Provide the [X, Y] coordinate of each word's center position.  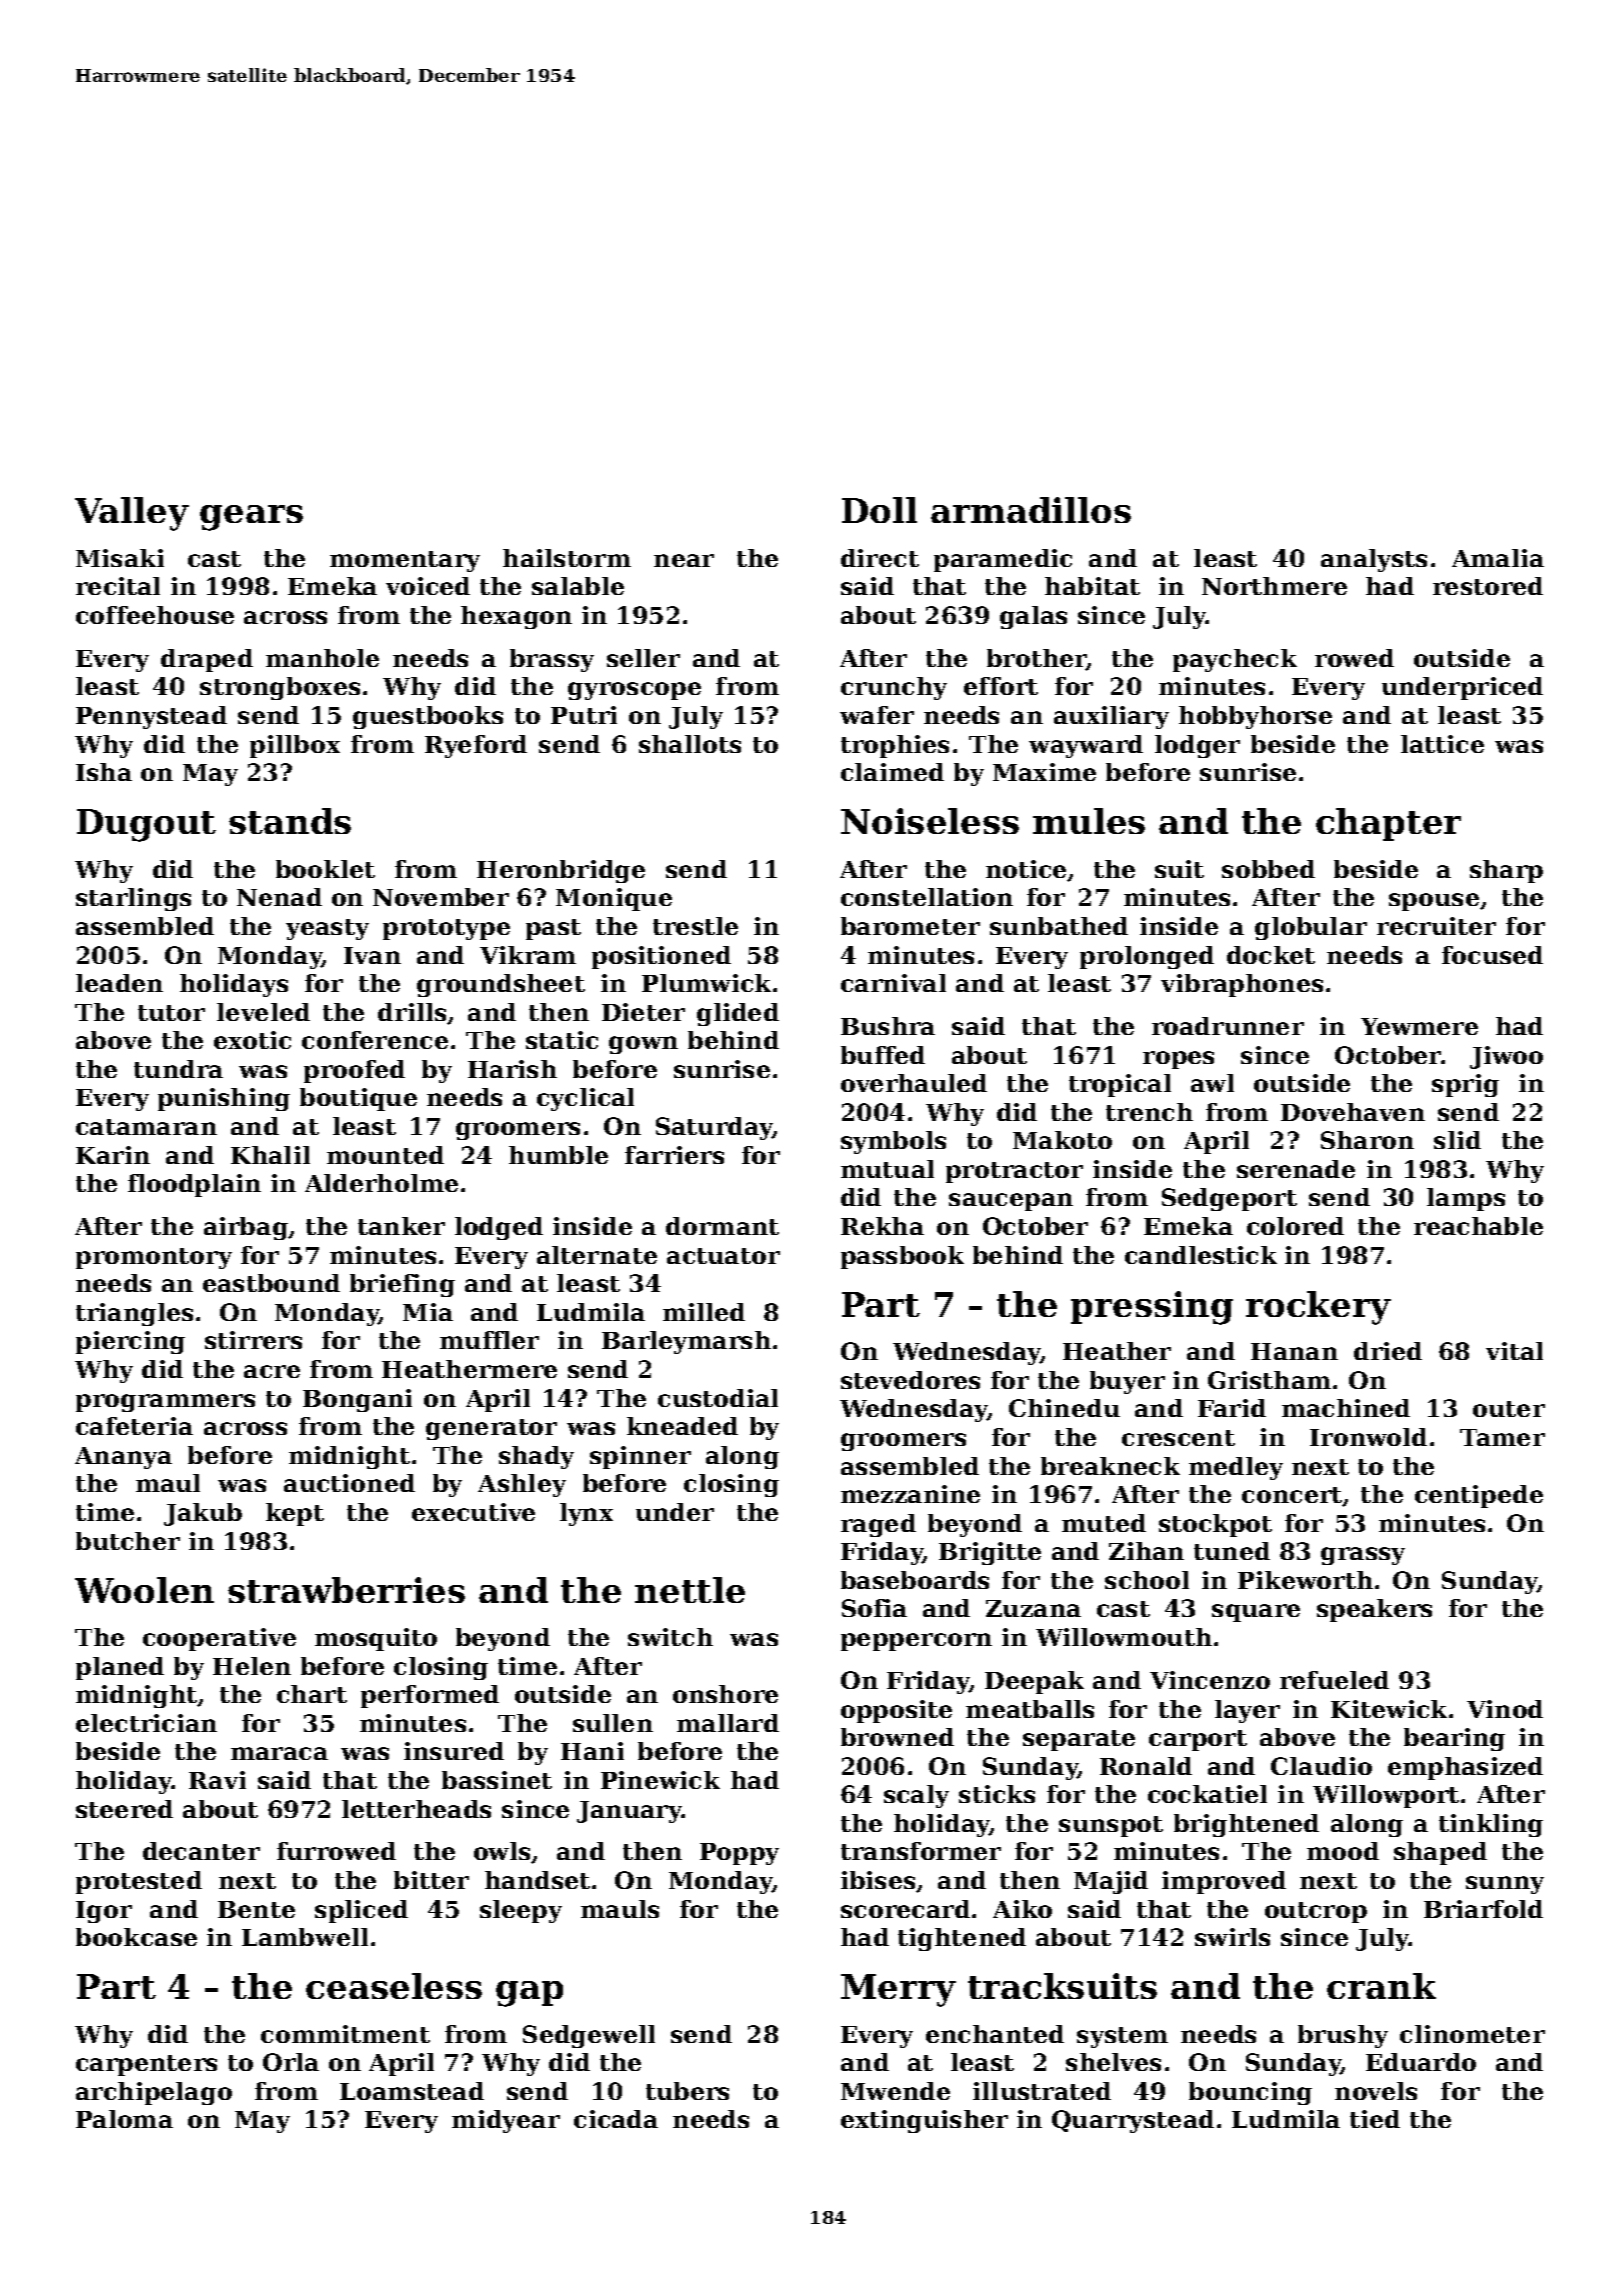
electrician [146, 1723]
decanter [201, 1851]
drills [412, 1012]
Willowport [1386, 1796]
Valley [132, 514]
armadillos [1031, 510]
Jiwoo [1506, 1057]
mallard [728, 1723]
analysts [1374, 560]
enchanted [995, 2034]
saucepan [1011, 1202]
